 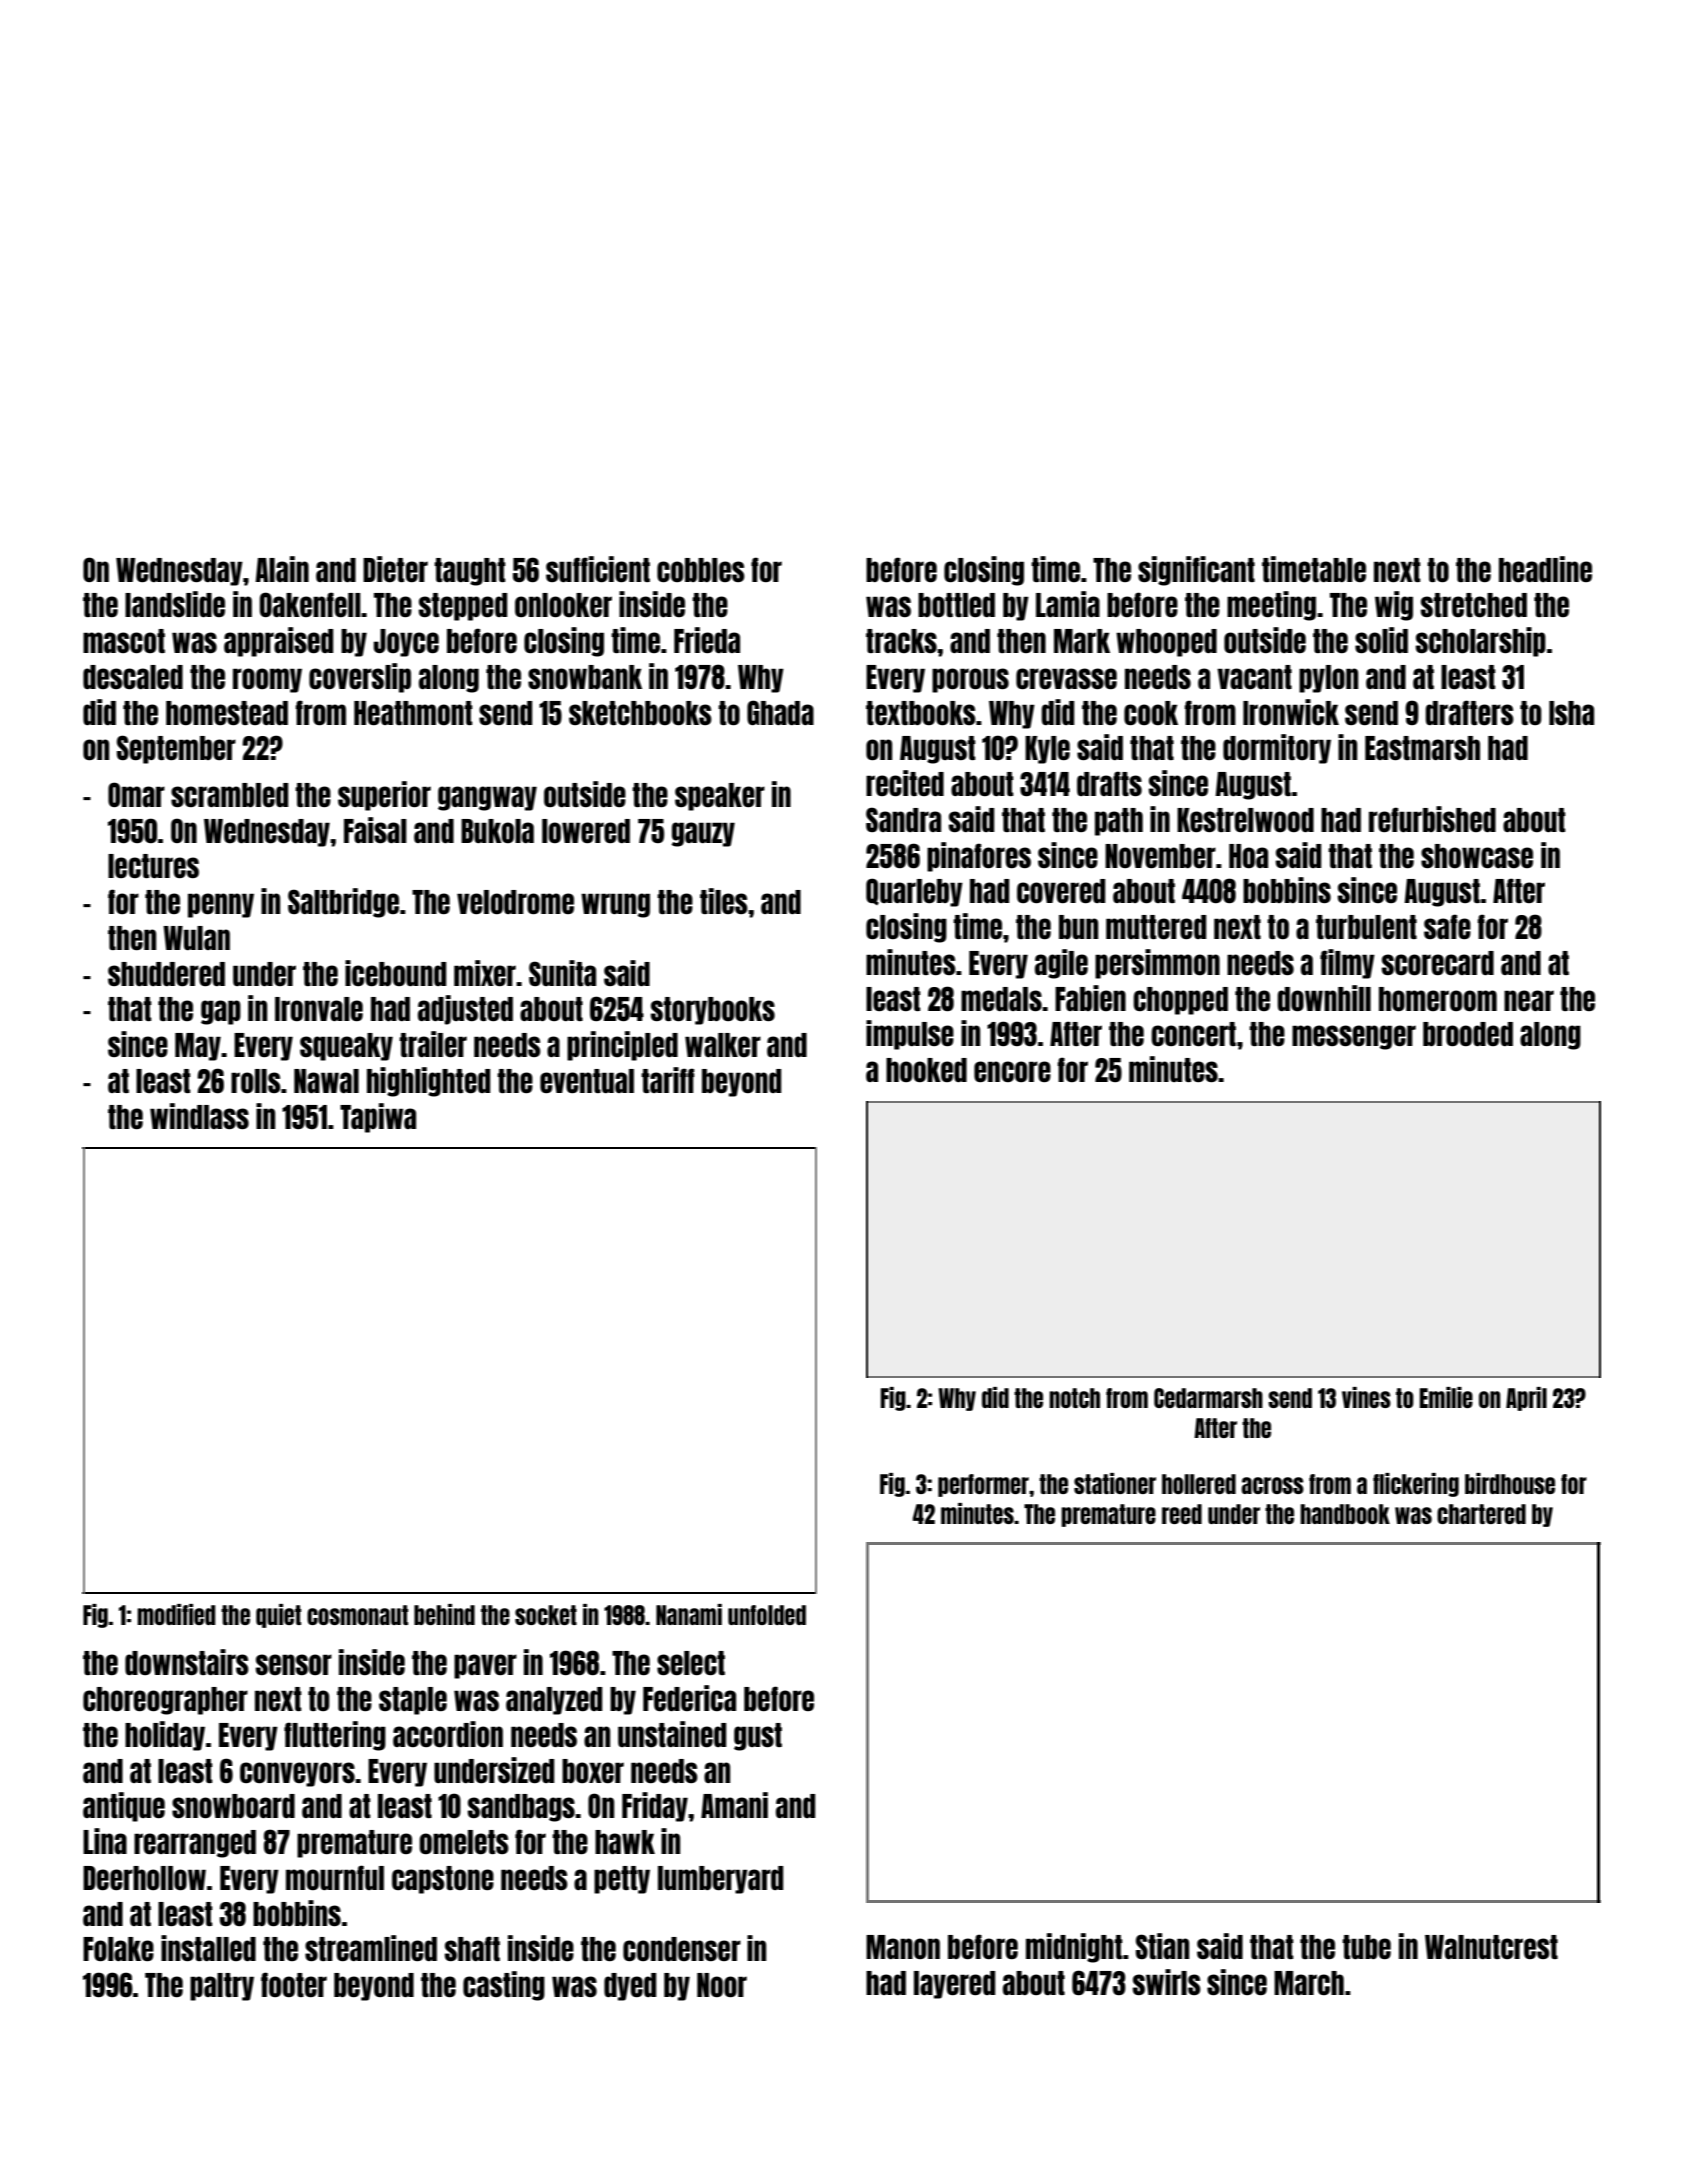 What do you see at coordinates (1491, 1947) in the screenshot?
I see `Walnutcrest` at bounding box center [1491, 1947].
